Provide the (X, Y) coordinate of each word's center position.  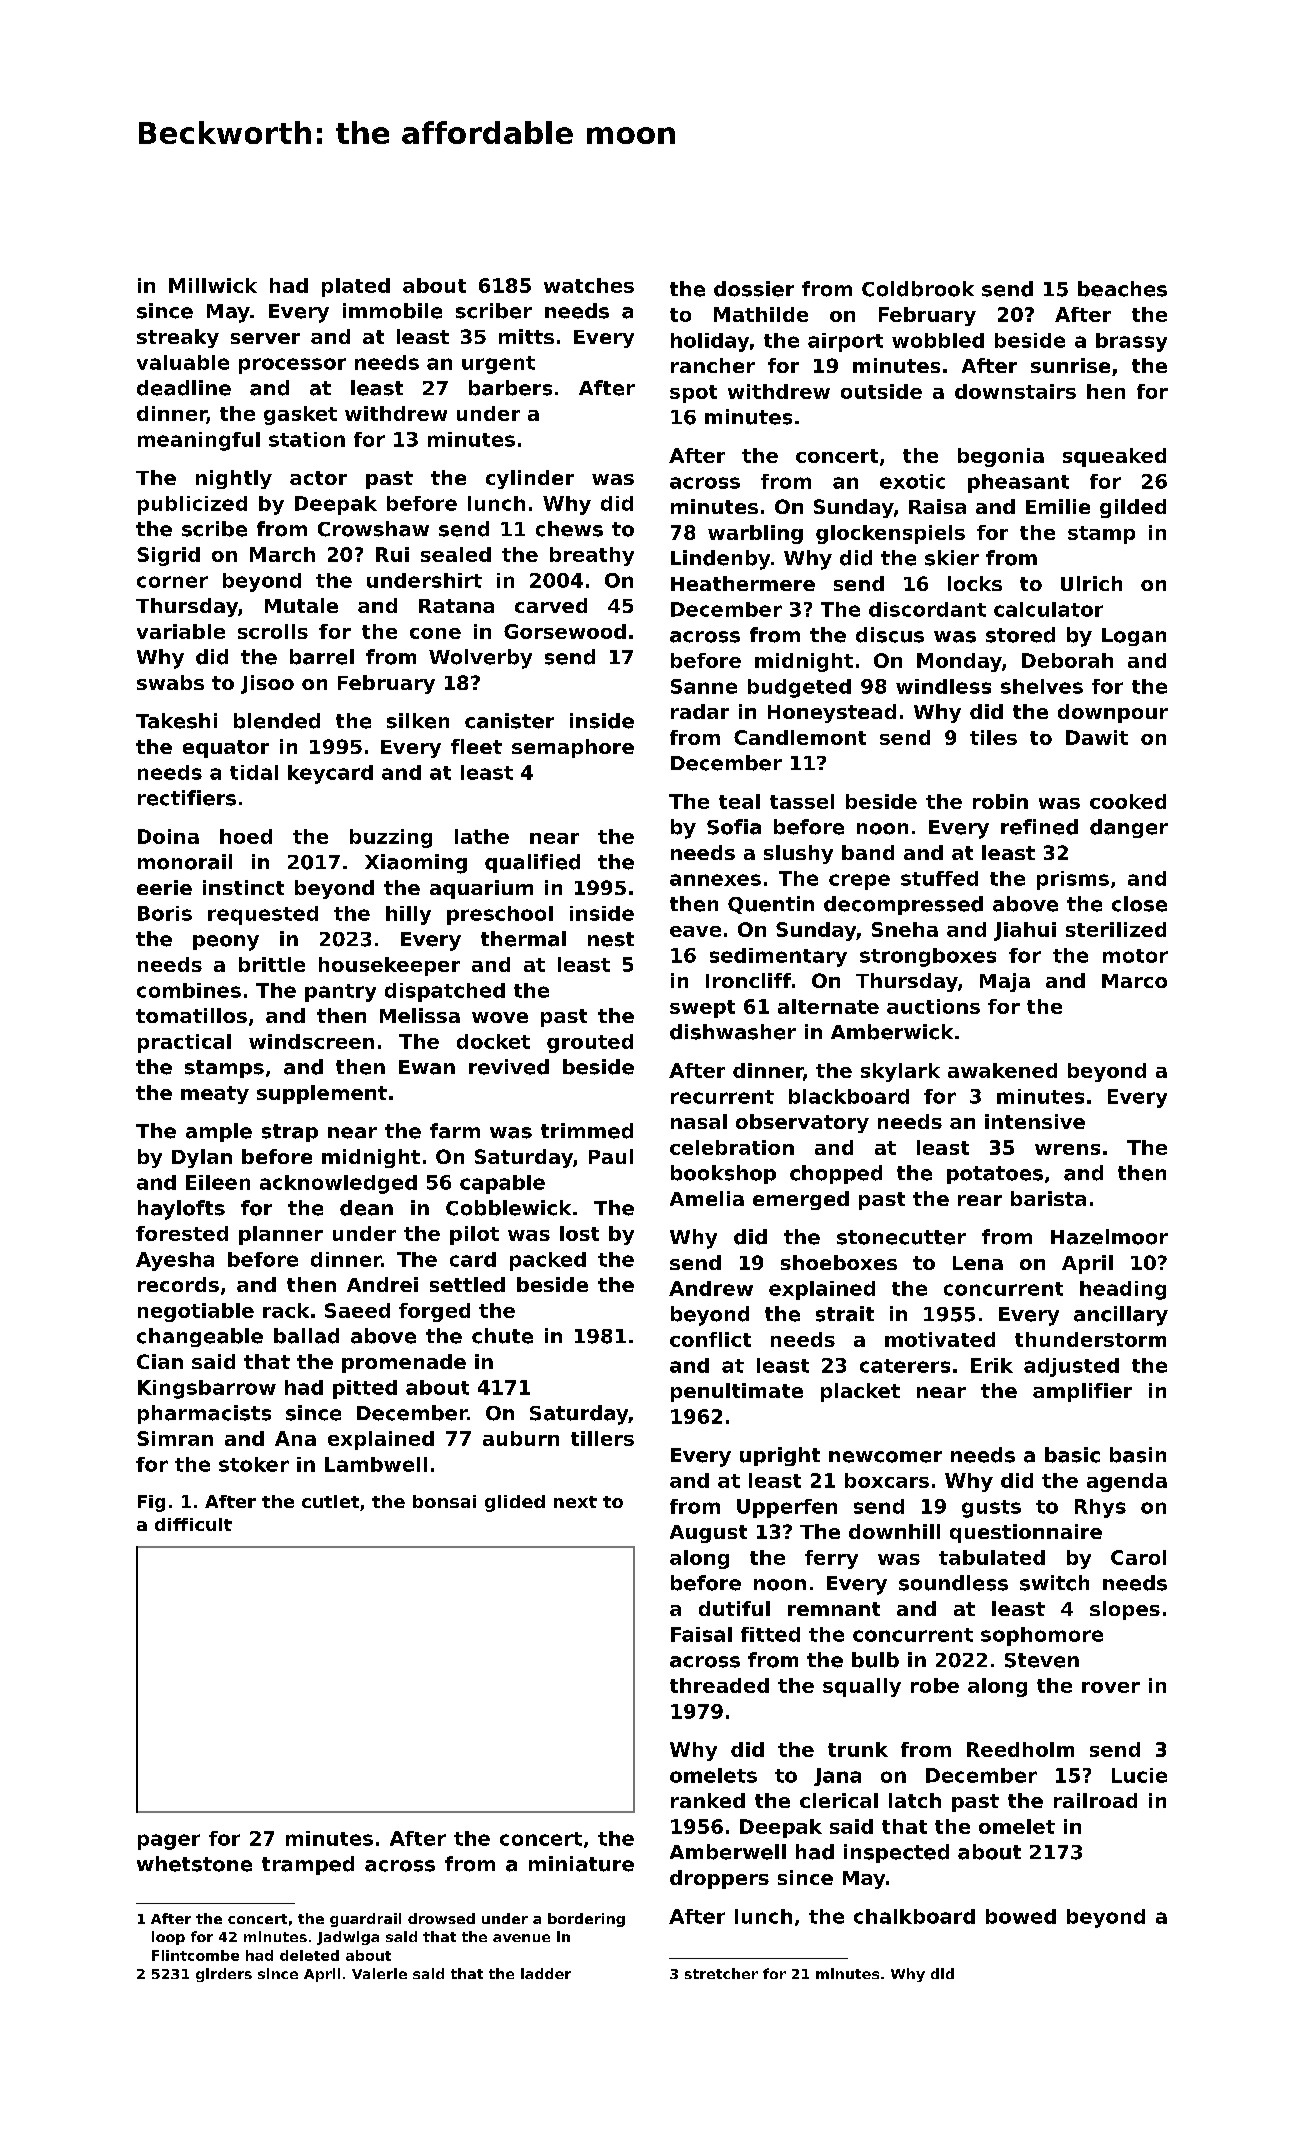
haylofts (181, 1210)
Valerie (379, 1973)
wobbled (938, 340)
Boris (165, 913)
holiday (710, 342)
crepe (859, 882)
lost (579, 1233)
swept (702, 1009)
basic (1072, 1455)
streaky (178, 338)
